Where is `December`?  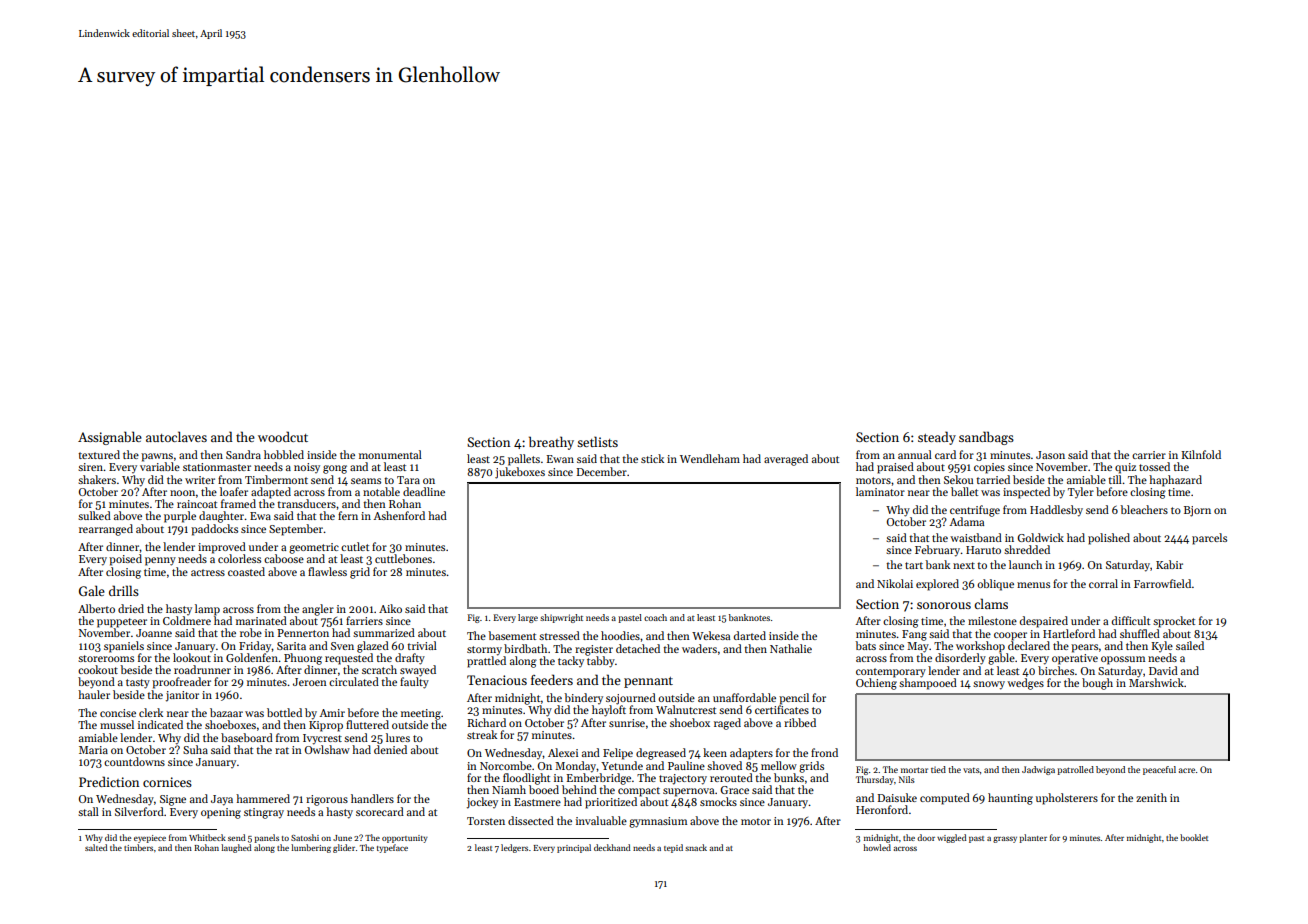 December is located at coordinates (602, 471).
